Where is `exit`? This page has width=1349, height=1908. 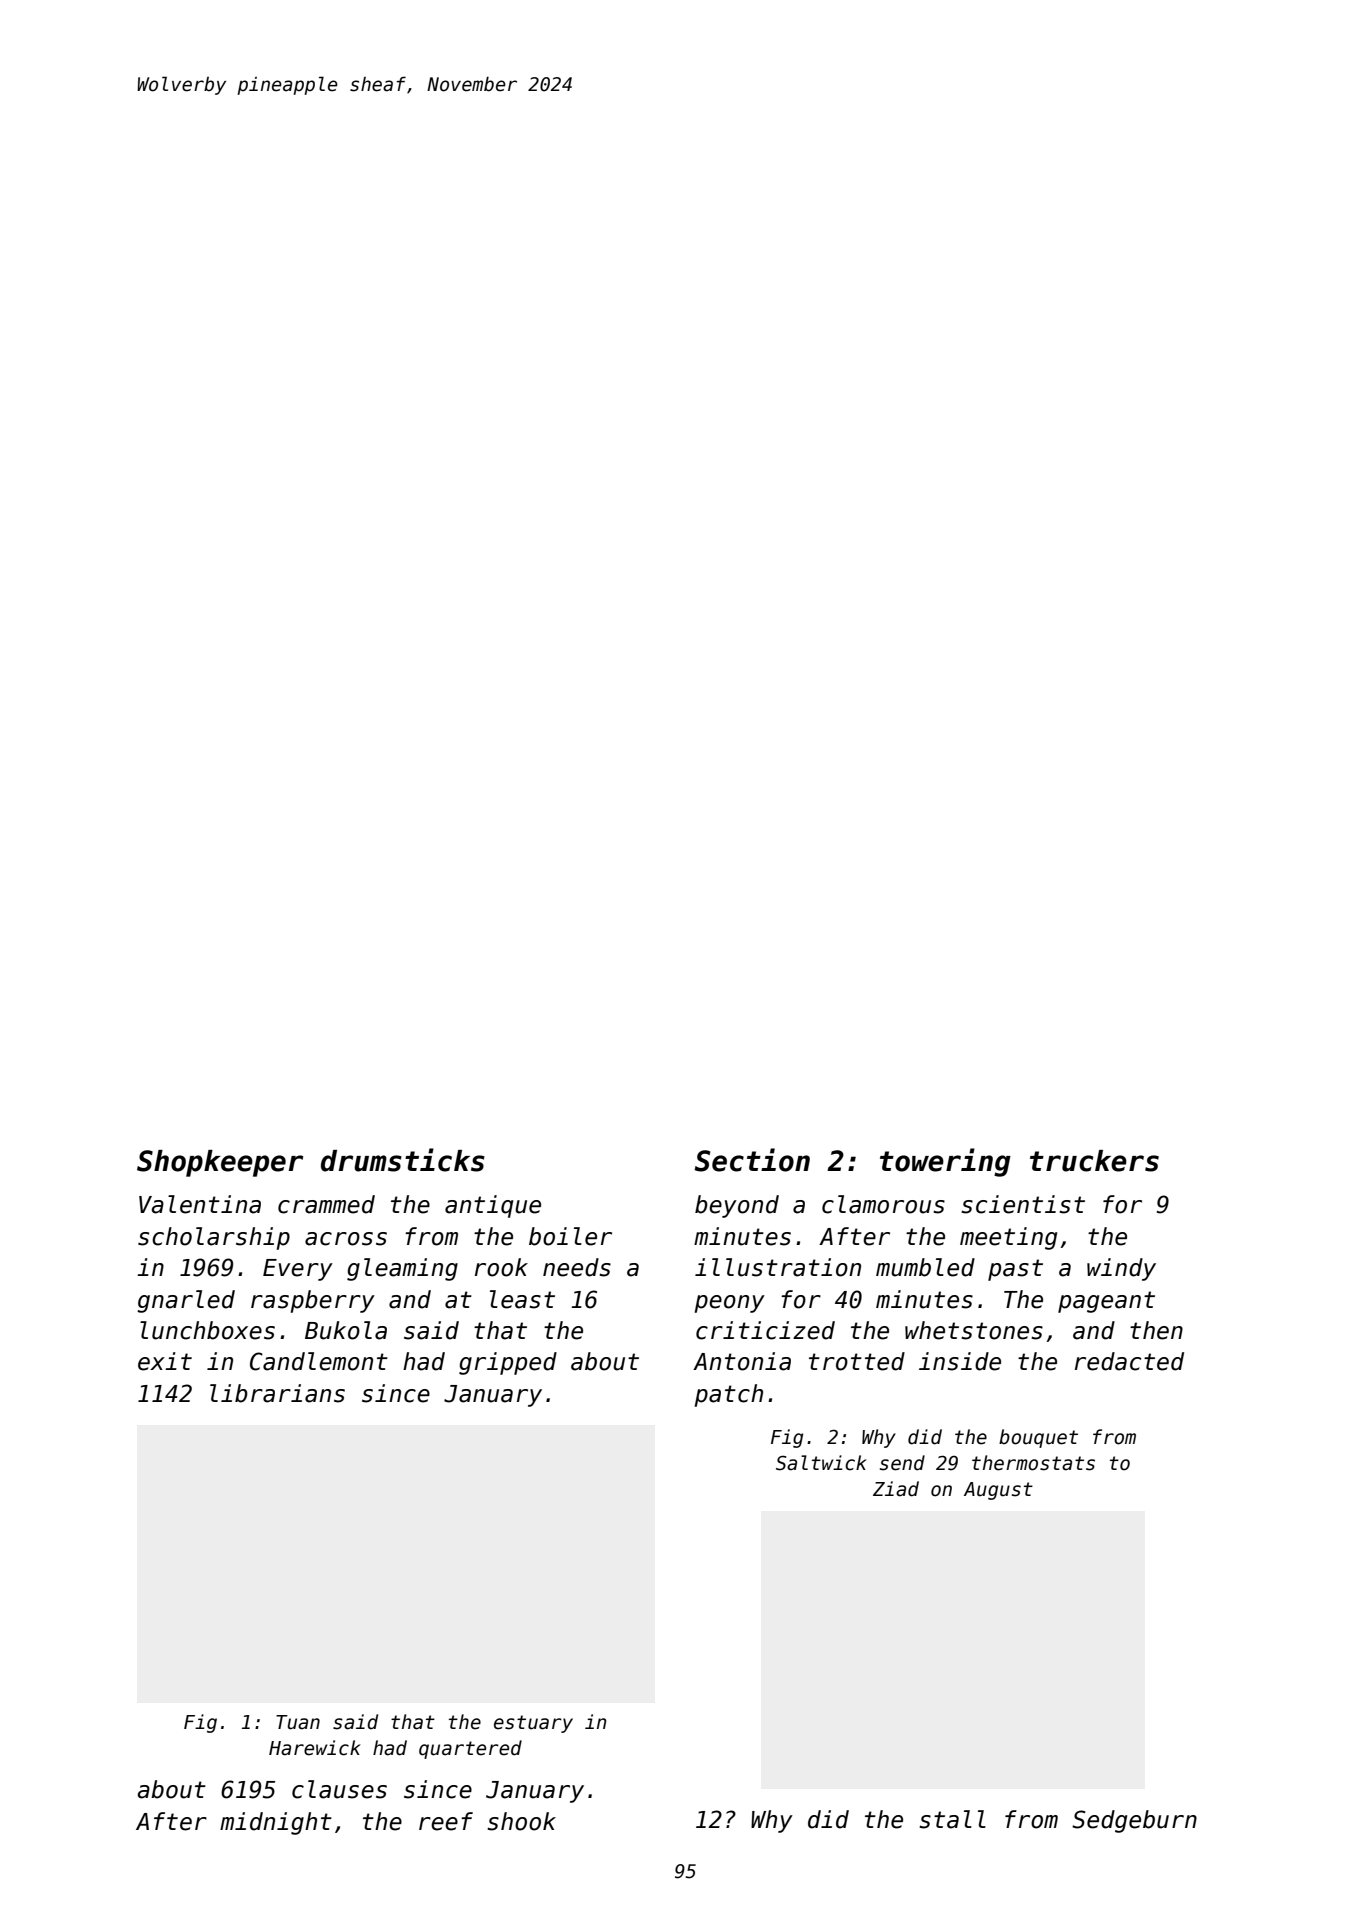 exit is located at coordinates (165, 1361).
